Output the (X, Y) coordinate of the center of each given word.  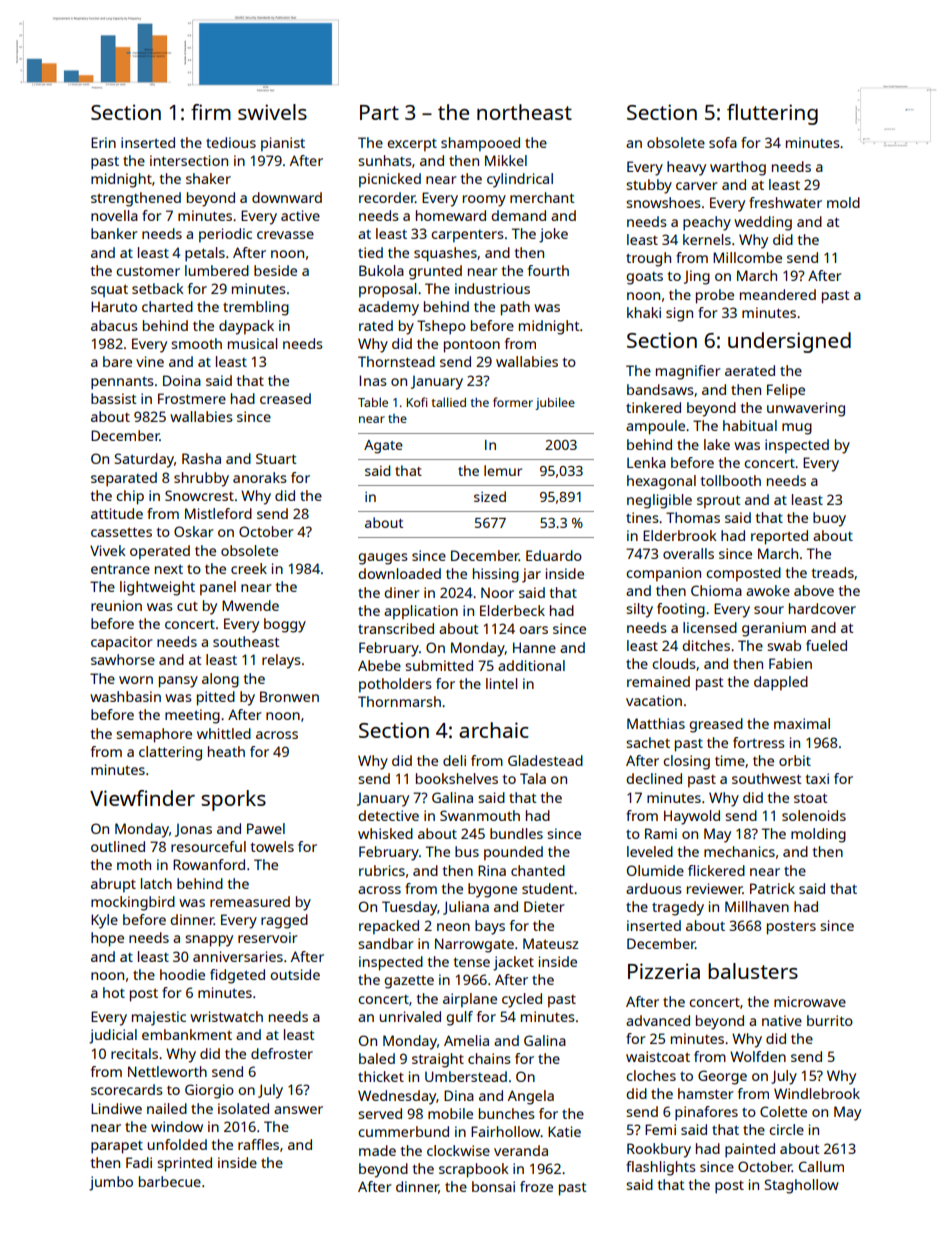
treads (833, 572)
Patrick (772, 888)
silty (639, 610)
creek (249, 568)
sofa (723, 142)
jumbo (111, 1183)
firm (211, 112)
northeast (524, 112)
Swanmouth (480, 815)
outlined (118, 846)
